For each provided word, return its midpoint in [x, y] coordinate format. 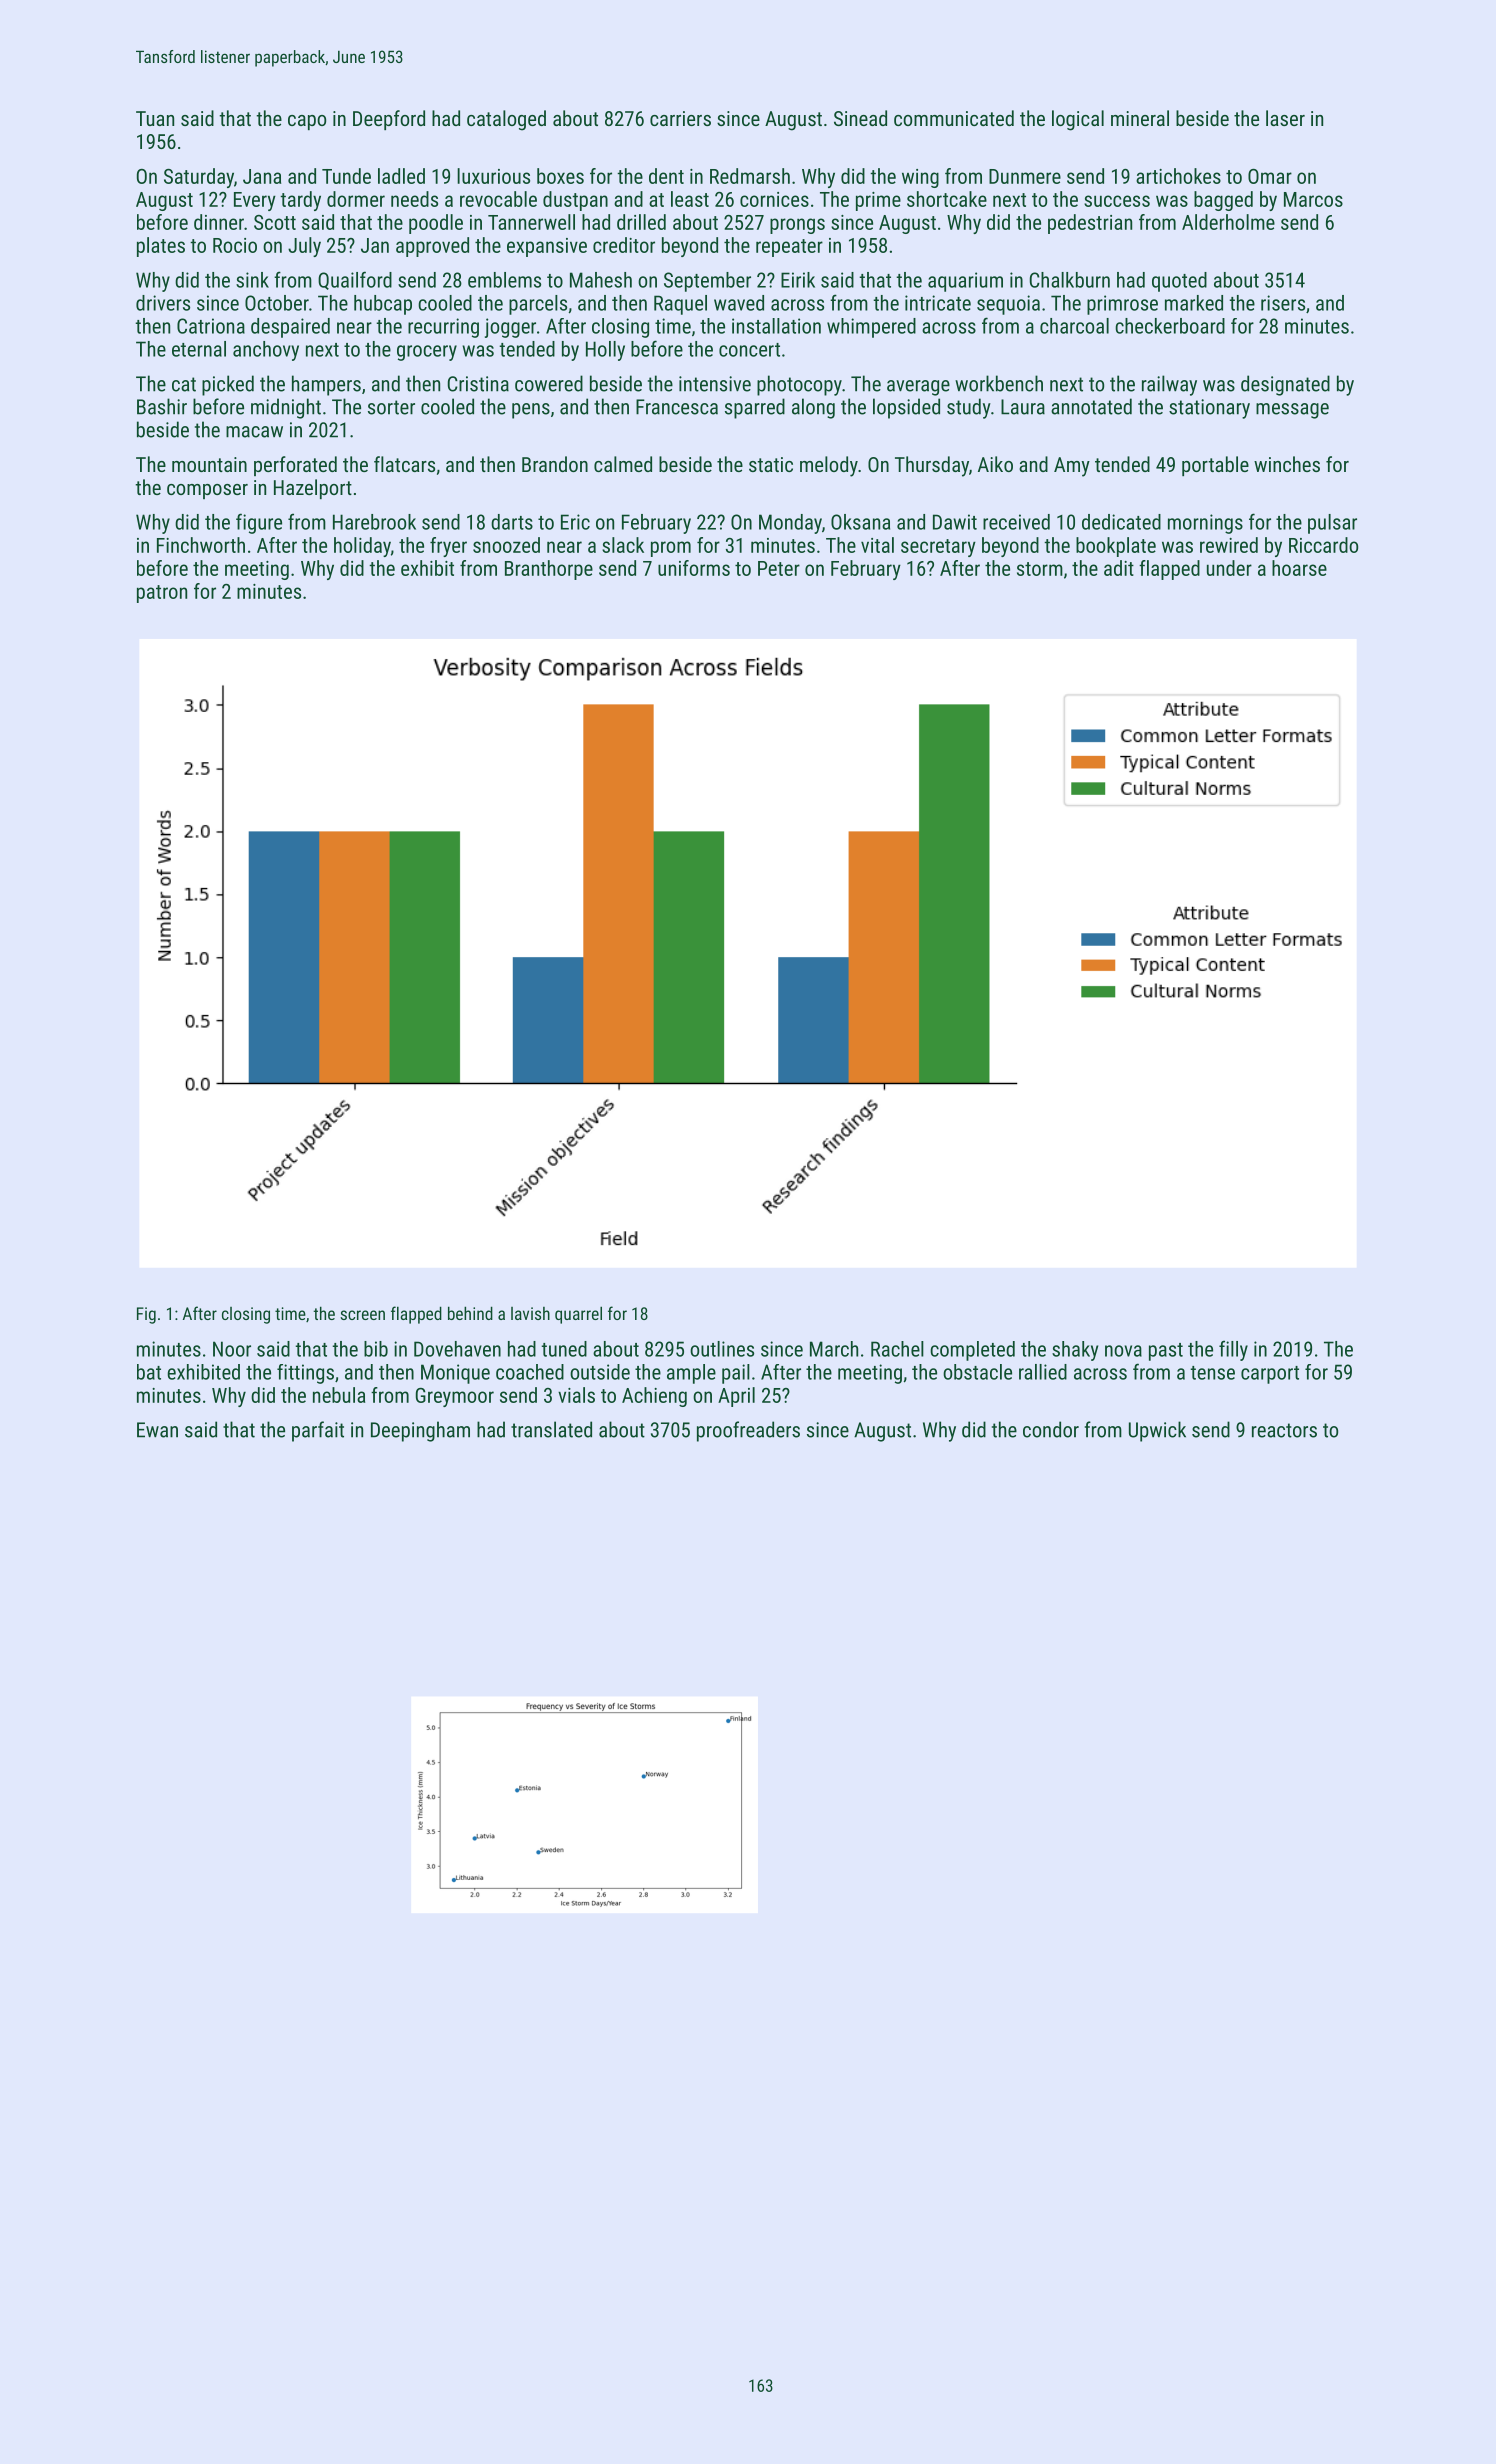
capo [307, 122]
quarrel [578, 1315]
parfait [318, 1431]
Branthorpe [549, 570]
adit [1119, 568]
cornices [774, 199]
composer [207, 491]
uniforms [694, 568]
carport [1270, 1375]
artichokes [1178, 176]
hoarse [1299, 568]
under [1229, 568]
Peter [779, 568]
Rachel [897, 1349]
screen [362, 1315]
